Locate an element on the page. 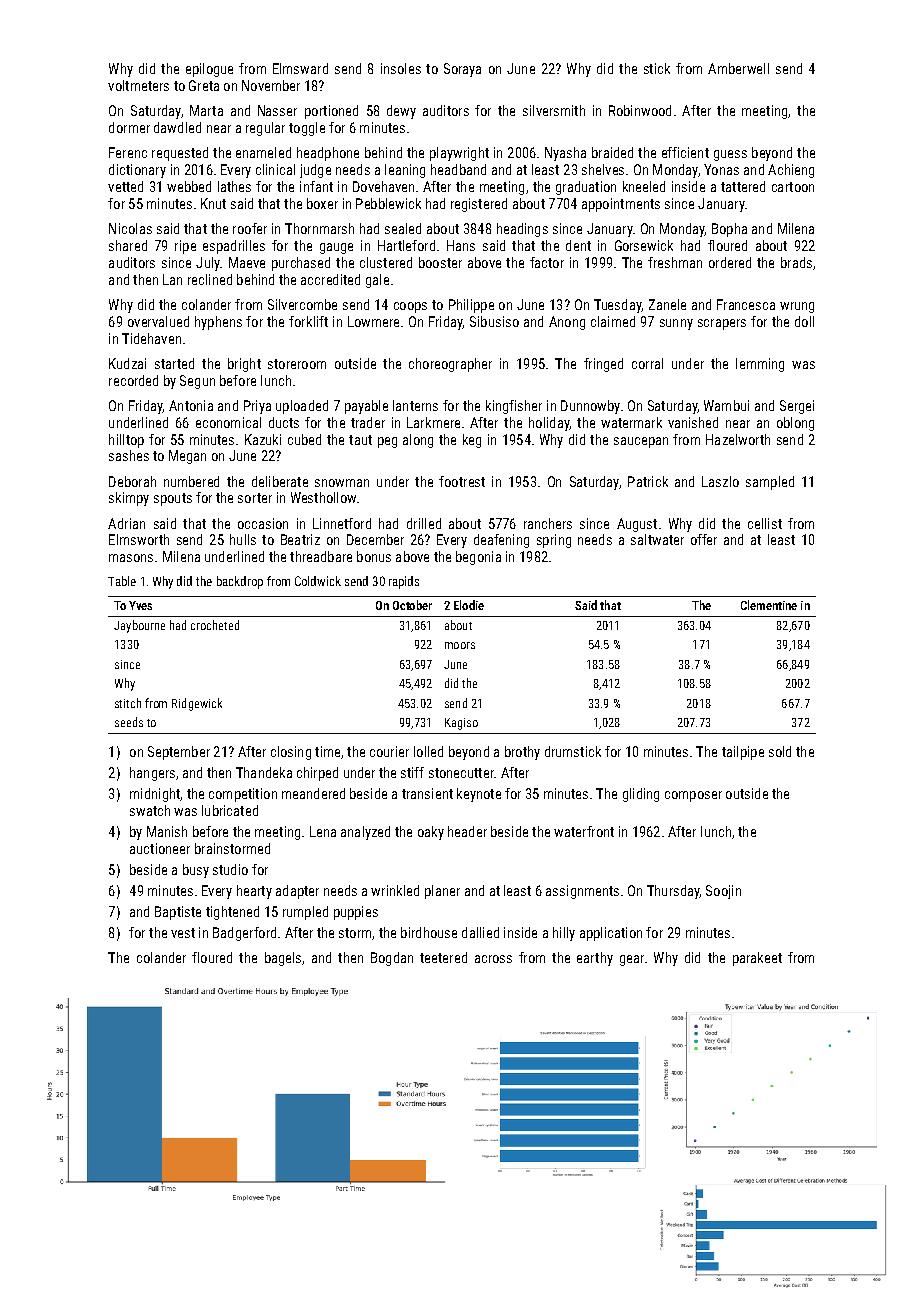 This image has height=1308, width=924. Pebblewick is located at coordinates (388, 203).
